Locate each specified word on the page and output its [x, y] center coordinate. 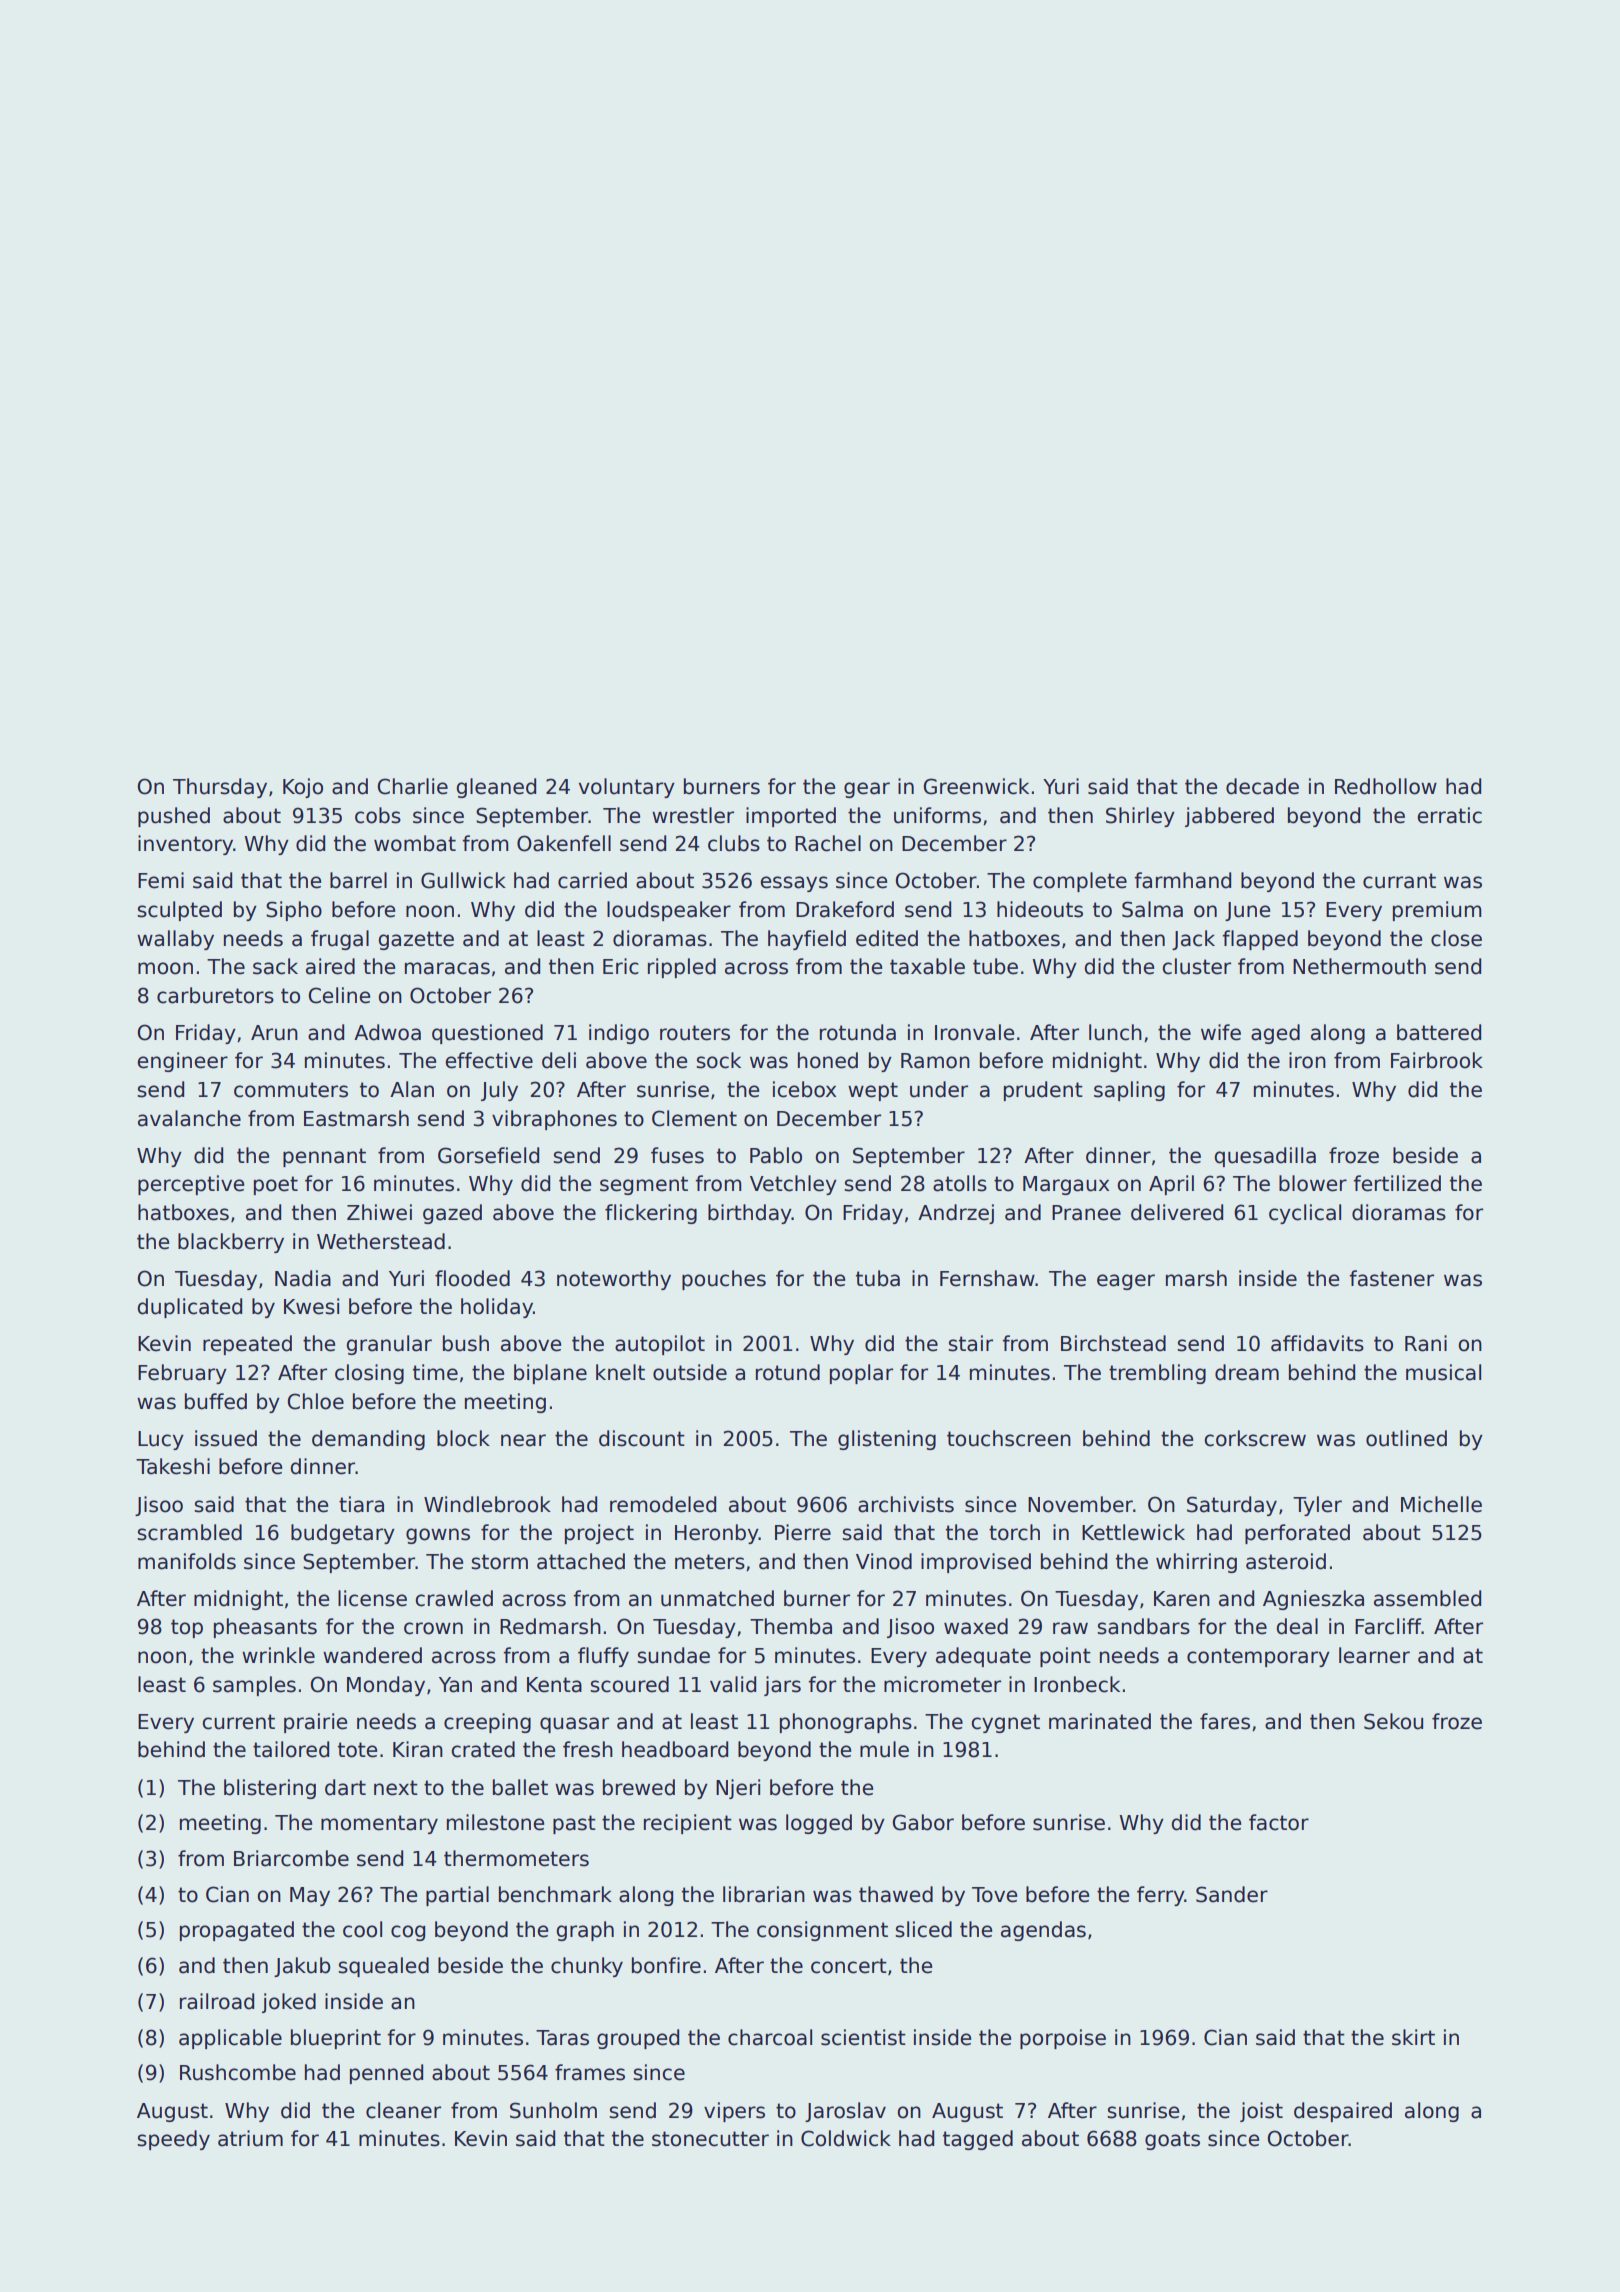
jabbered [1229, 817]
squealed [383, 1967]
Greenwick [976, 786]
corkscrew [1255, 1438]
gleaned [496, 788]
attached [581, 1561]
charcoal [770, 2037]
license [372, 1598]
